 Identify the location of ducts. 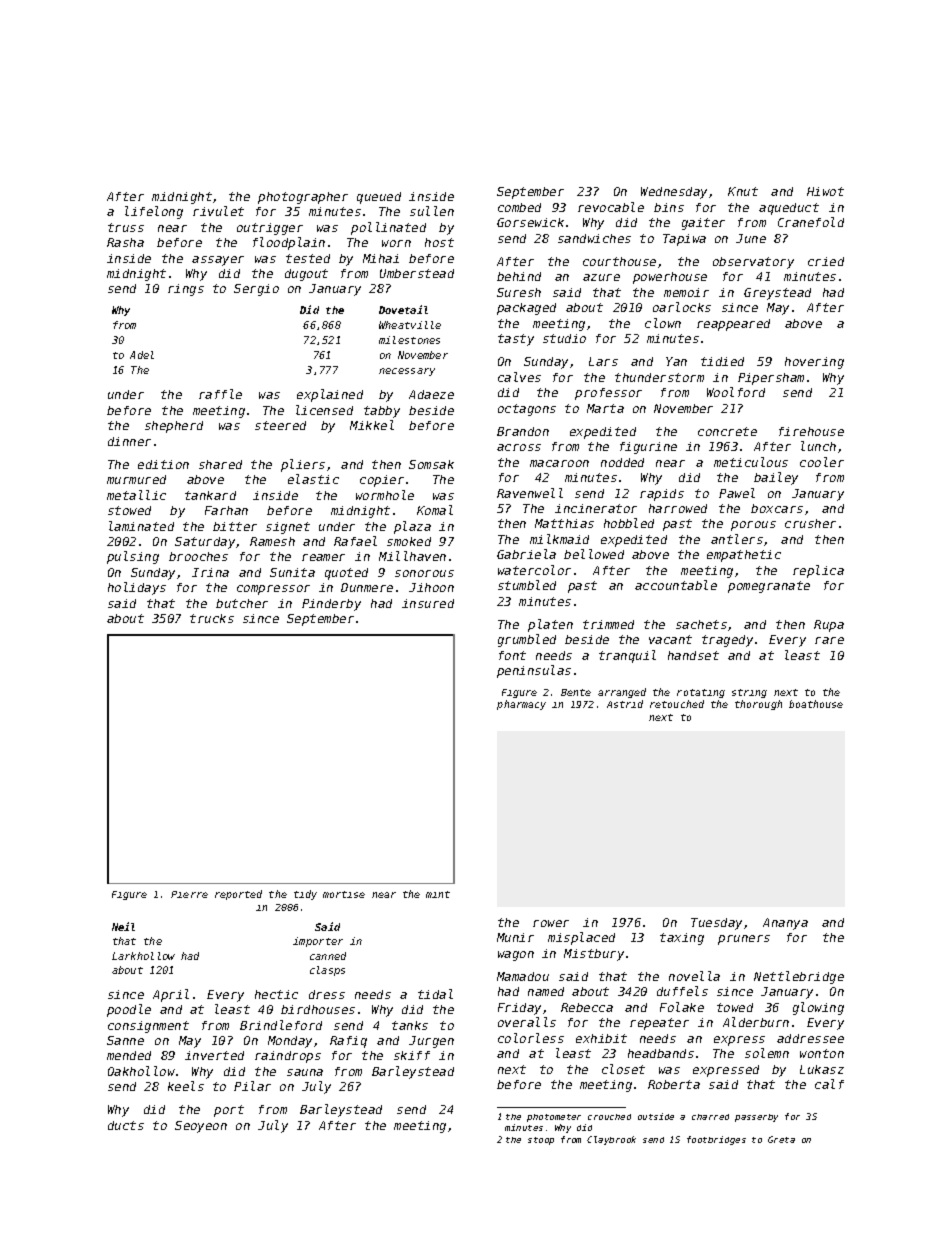
(126, 1125).
